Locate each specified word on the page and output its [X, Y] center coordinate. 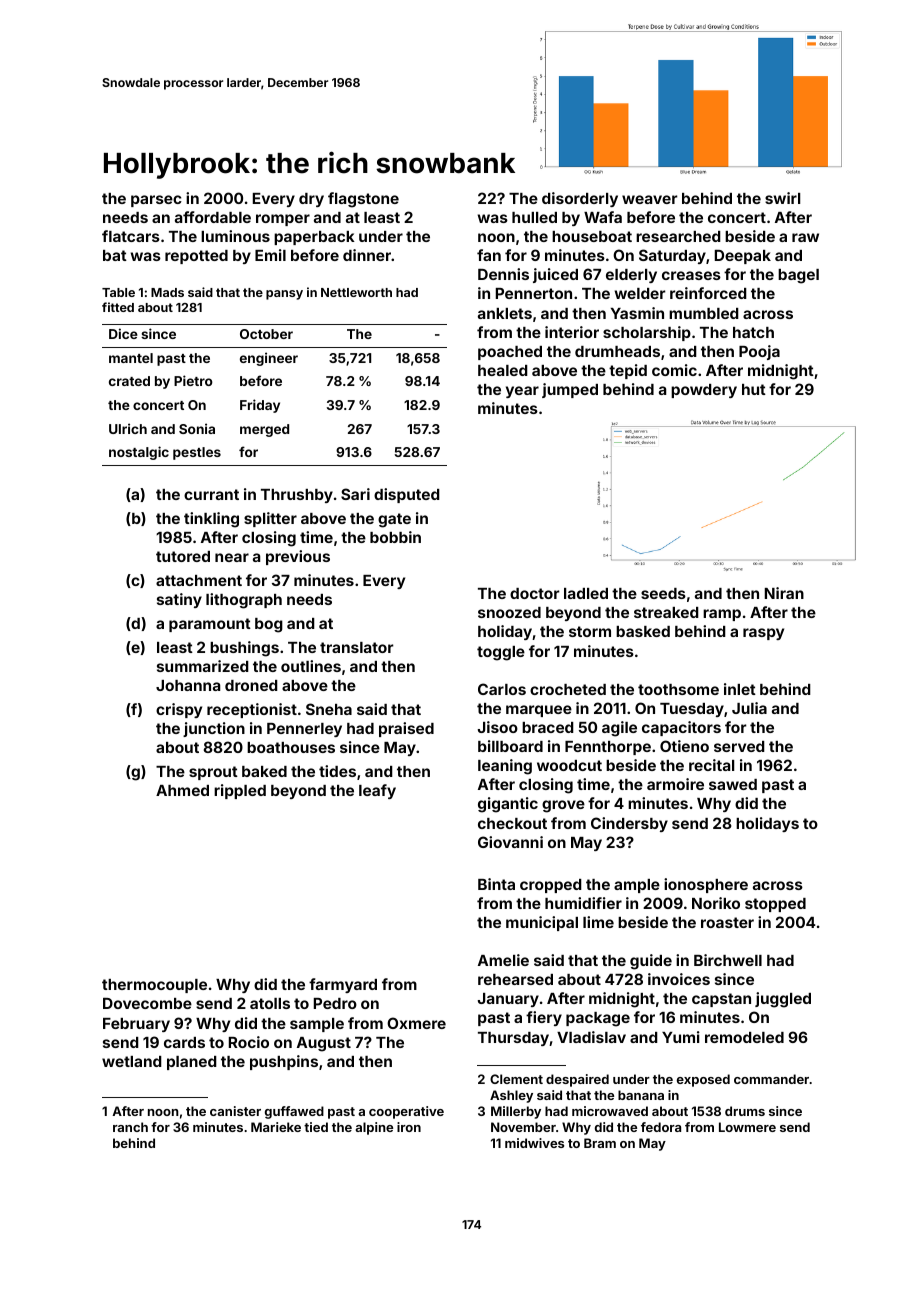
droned [251, 685]
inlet [740, 689]
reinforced [708, 293]
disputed [407, 495]
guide [651, 962]
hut [754, 389]
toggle [501, 653]
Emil [270, 255]
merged [264, 430]
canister [235, 1111]
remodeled [744, 1037]
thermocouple [154, 986]
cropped [551, 886]
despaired [577, 1080]
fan [489, 255]
